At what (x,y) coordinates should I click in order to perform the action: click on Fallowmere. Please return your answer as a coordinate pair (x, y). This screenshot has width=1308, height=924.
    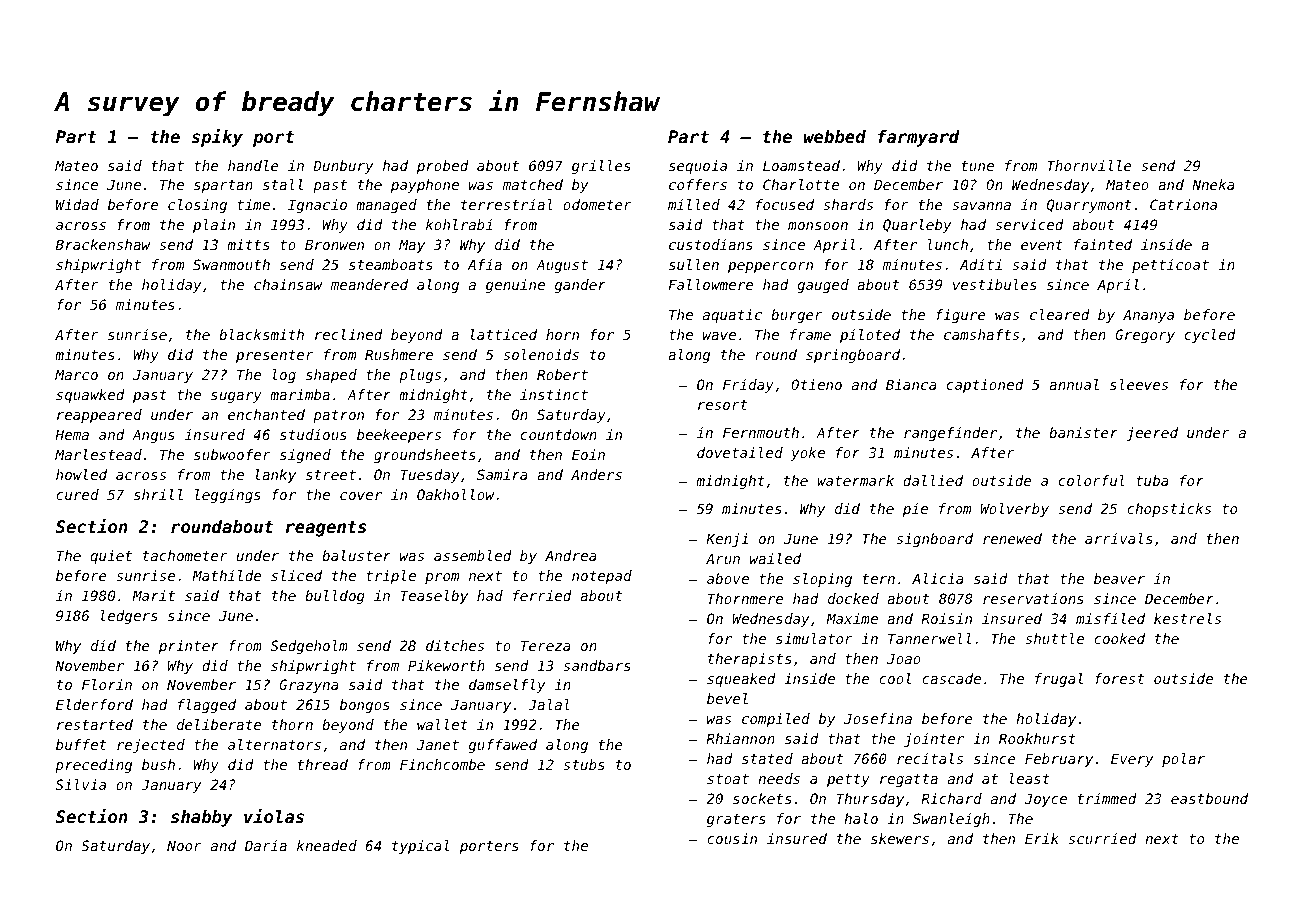
    Looking at the image, I should click on (710, 284).
